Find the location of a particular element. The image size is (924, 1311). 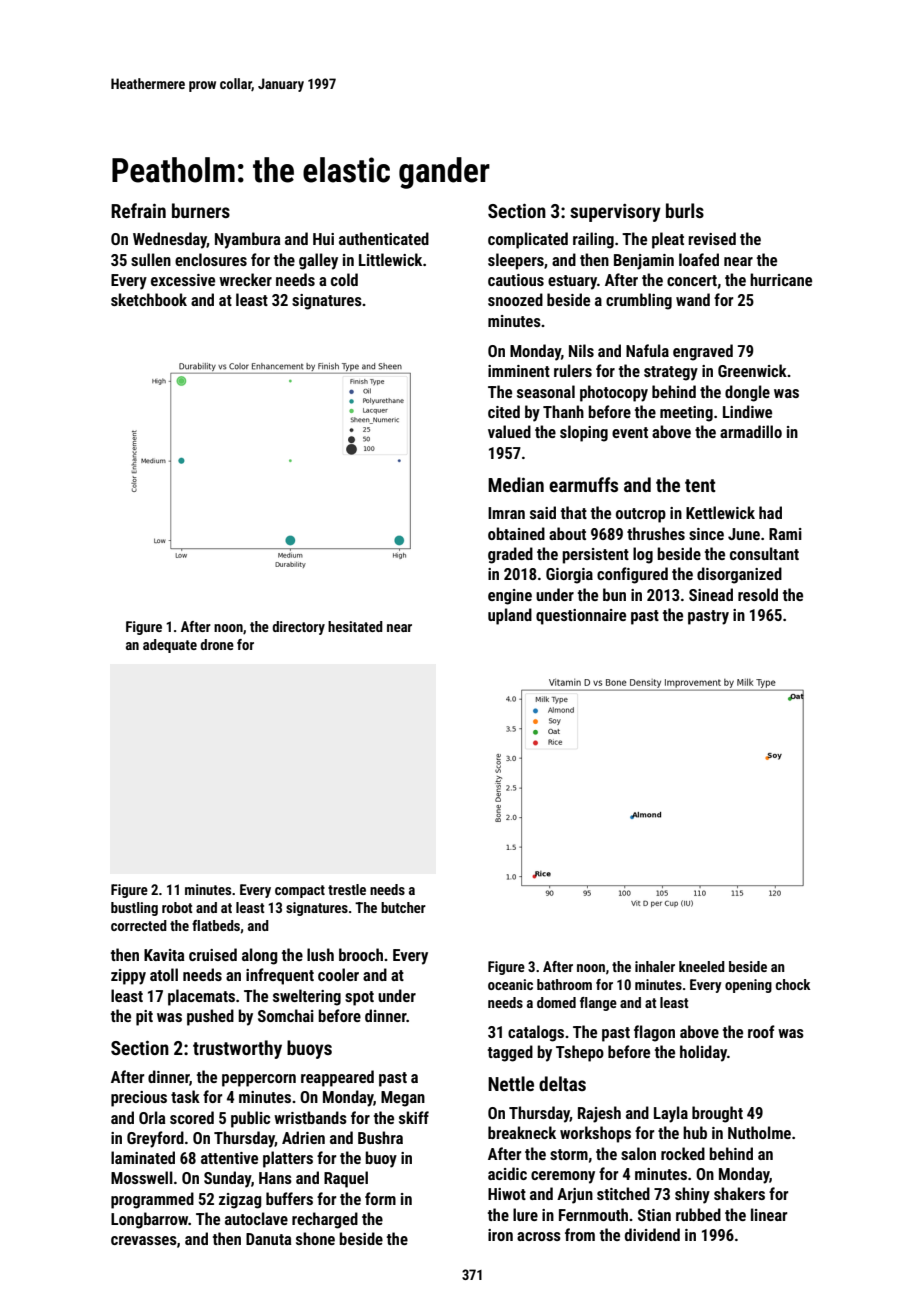

bustling is located at coordinates (134, 909).
